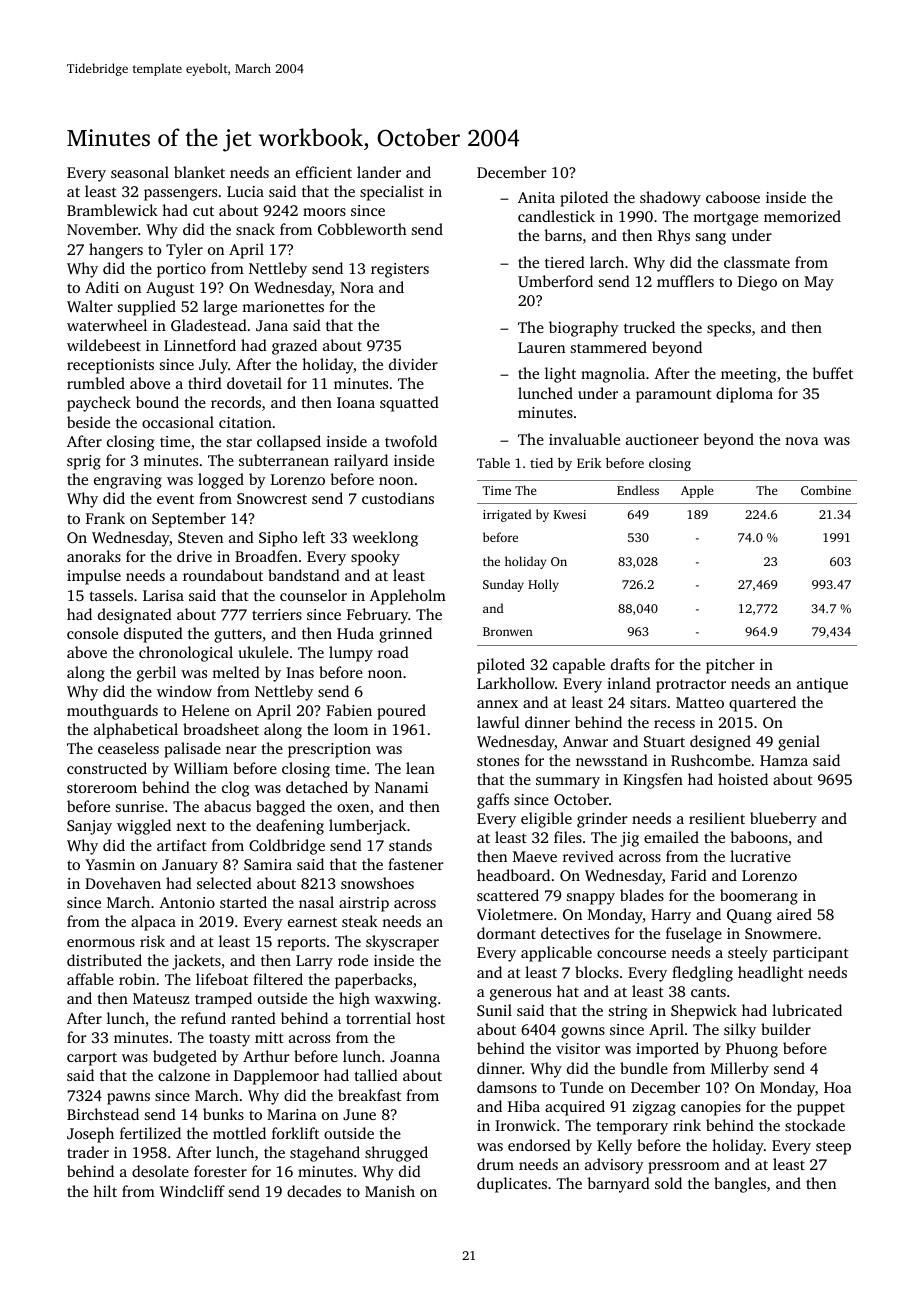 The height and width of the image is (1314, 924). I want to click on pitcher, so click(730, 666).
